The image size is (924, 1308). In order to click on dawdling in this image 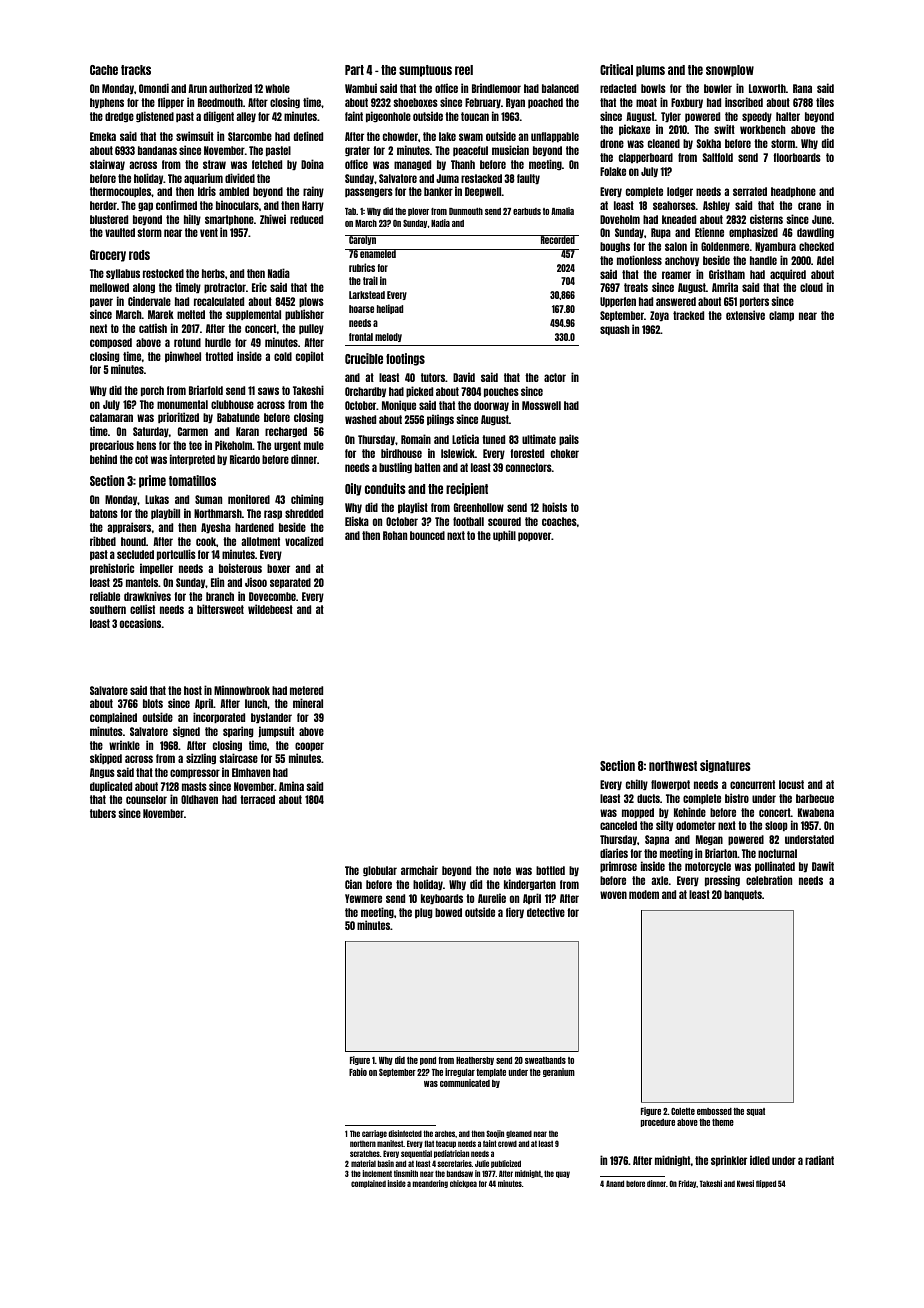, I will do `click(815, 233)`.
